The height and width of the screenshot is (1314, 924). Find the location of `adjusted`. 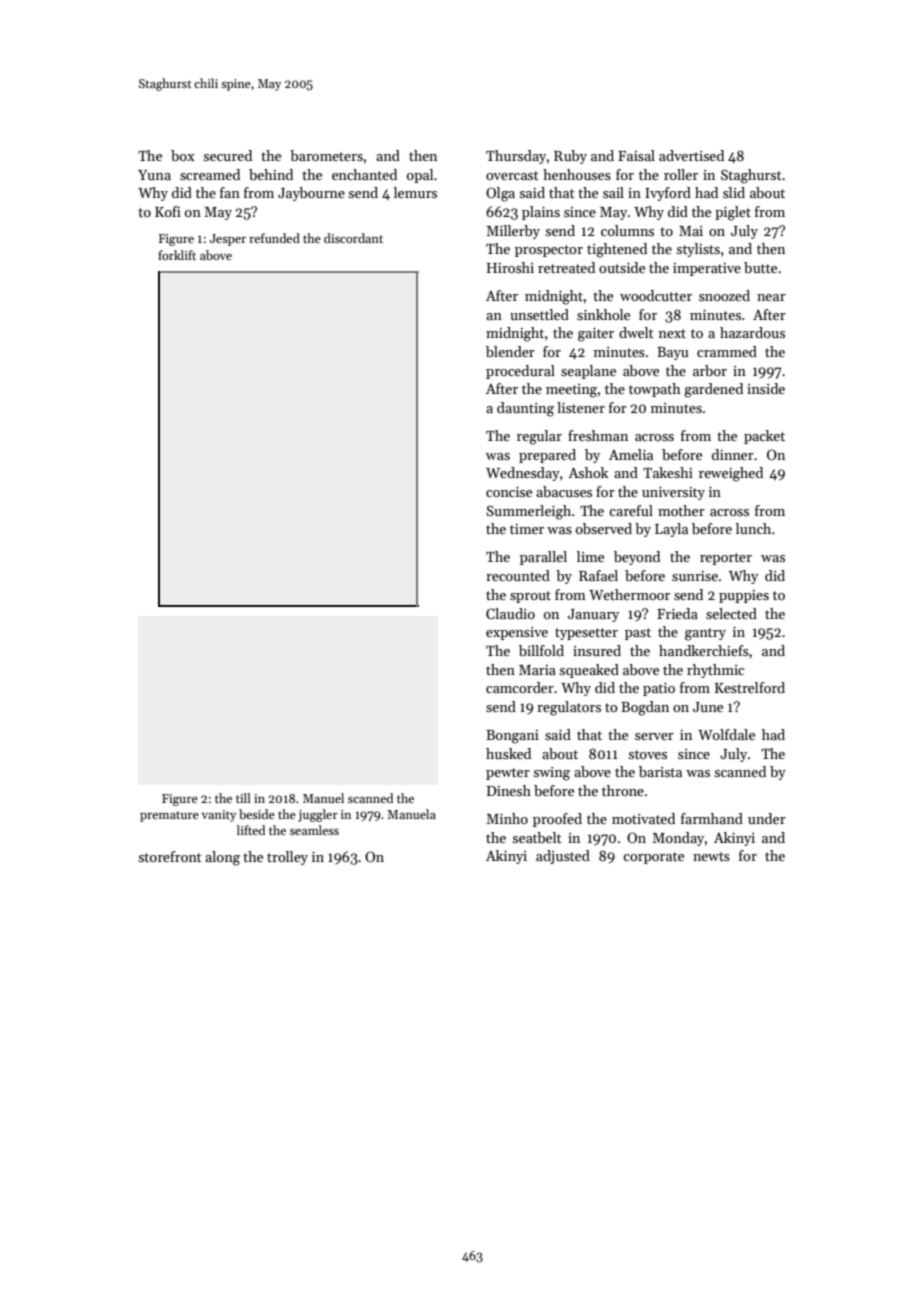

adjusted is located at coordinates (563, 857).
